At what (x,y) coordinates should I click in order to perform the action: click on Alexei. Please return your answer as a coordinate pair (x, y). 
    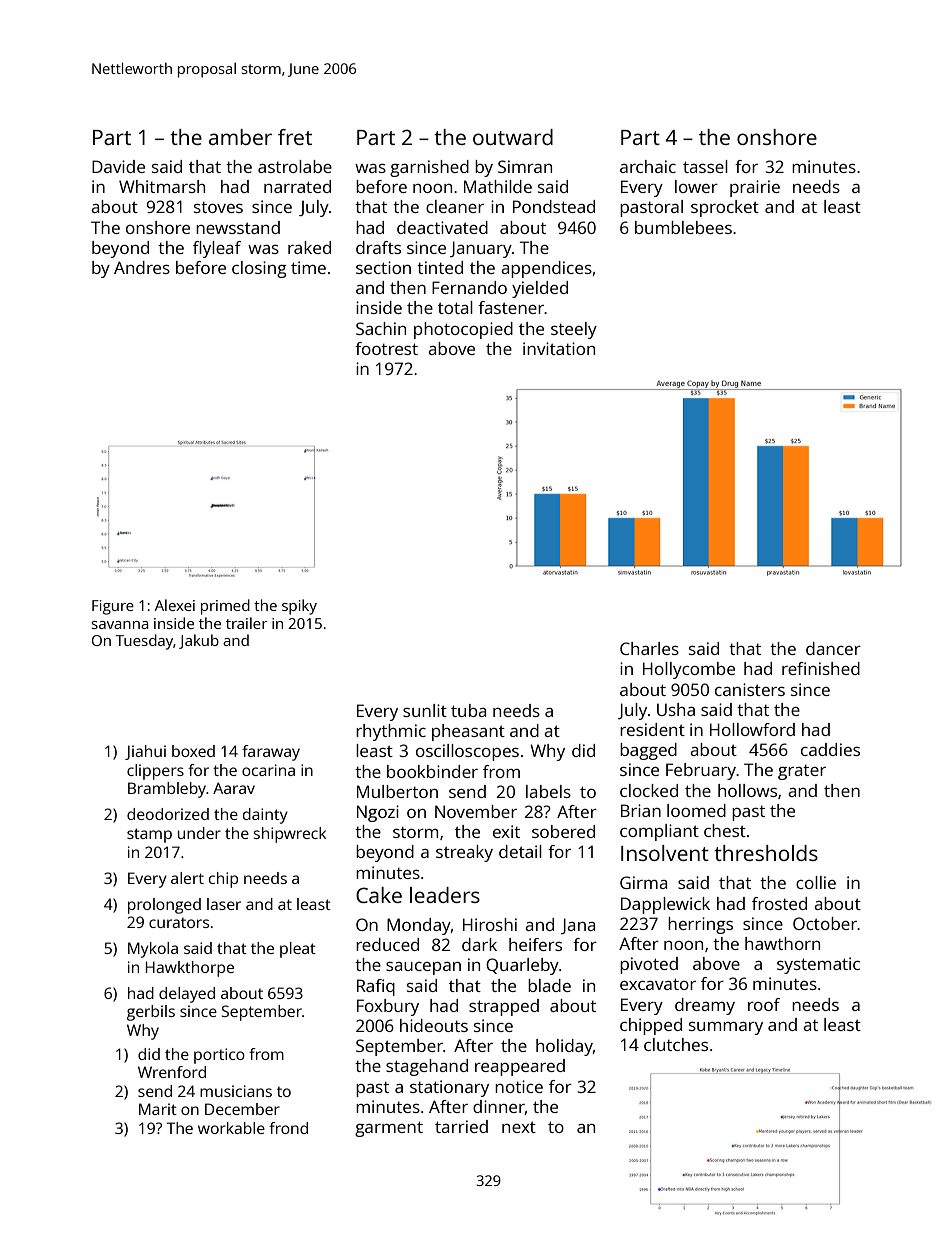
    Looking at the image, I should click on (175, 605).
